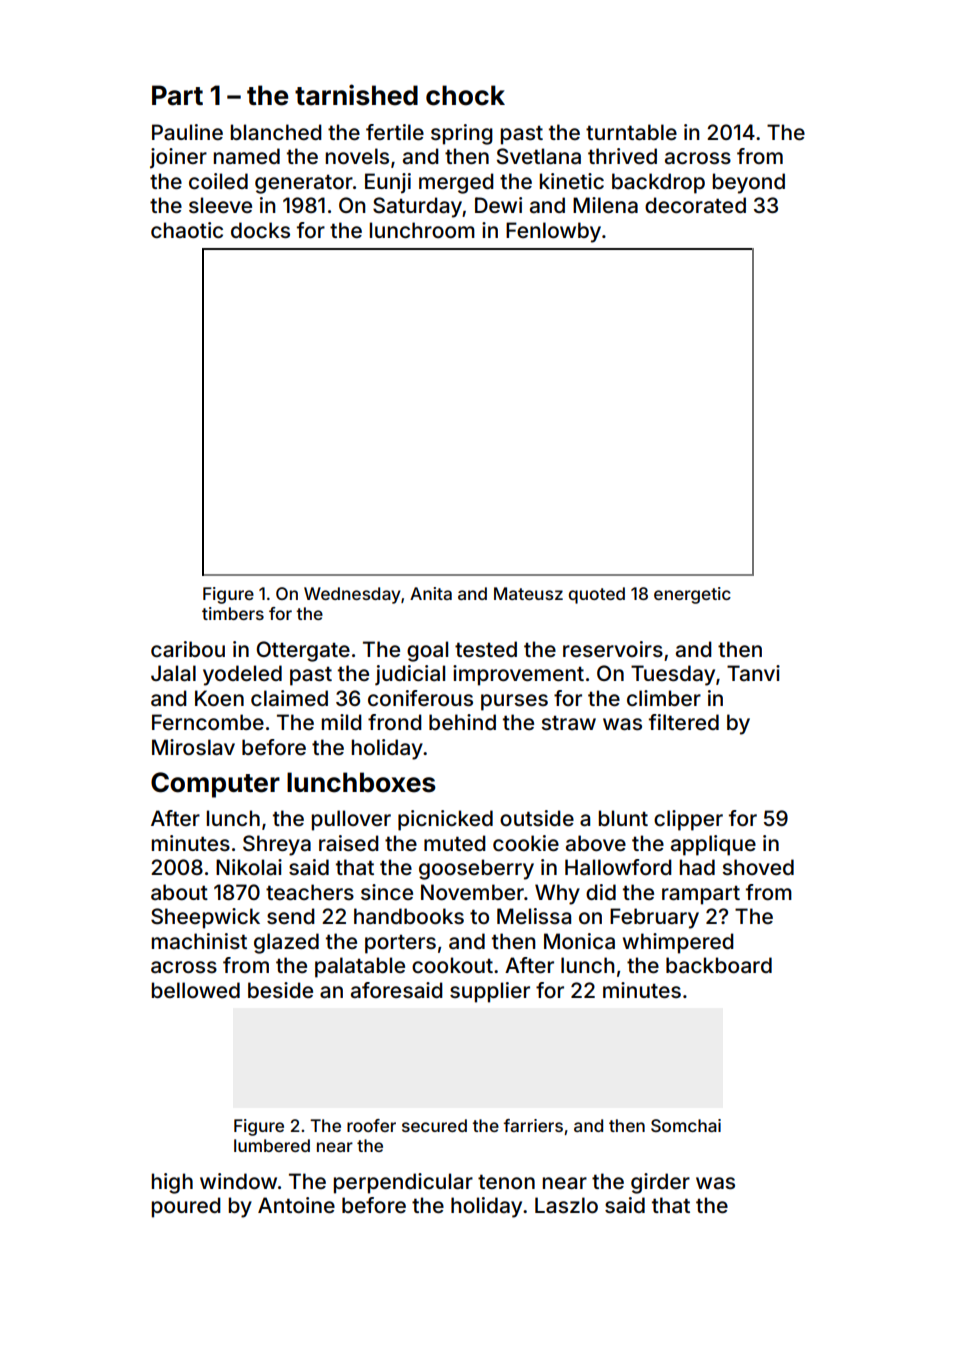  Describe the element at coordinates (349, 843) in the image. I see `raised` at that location.
